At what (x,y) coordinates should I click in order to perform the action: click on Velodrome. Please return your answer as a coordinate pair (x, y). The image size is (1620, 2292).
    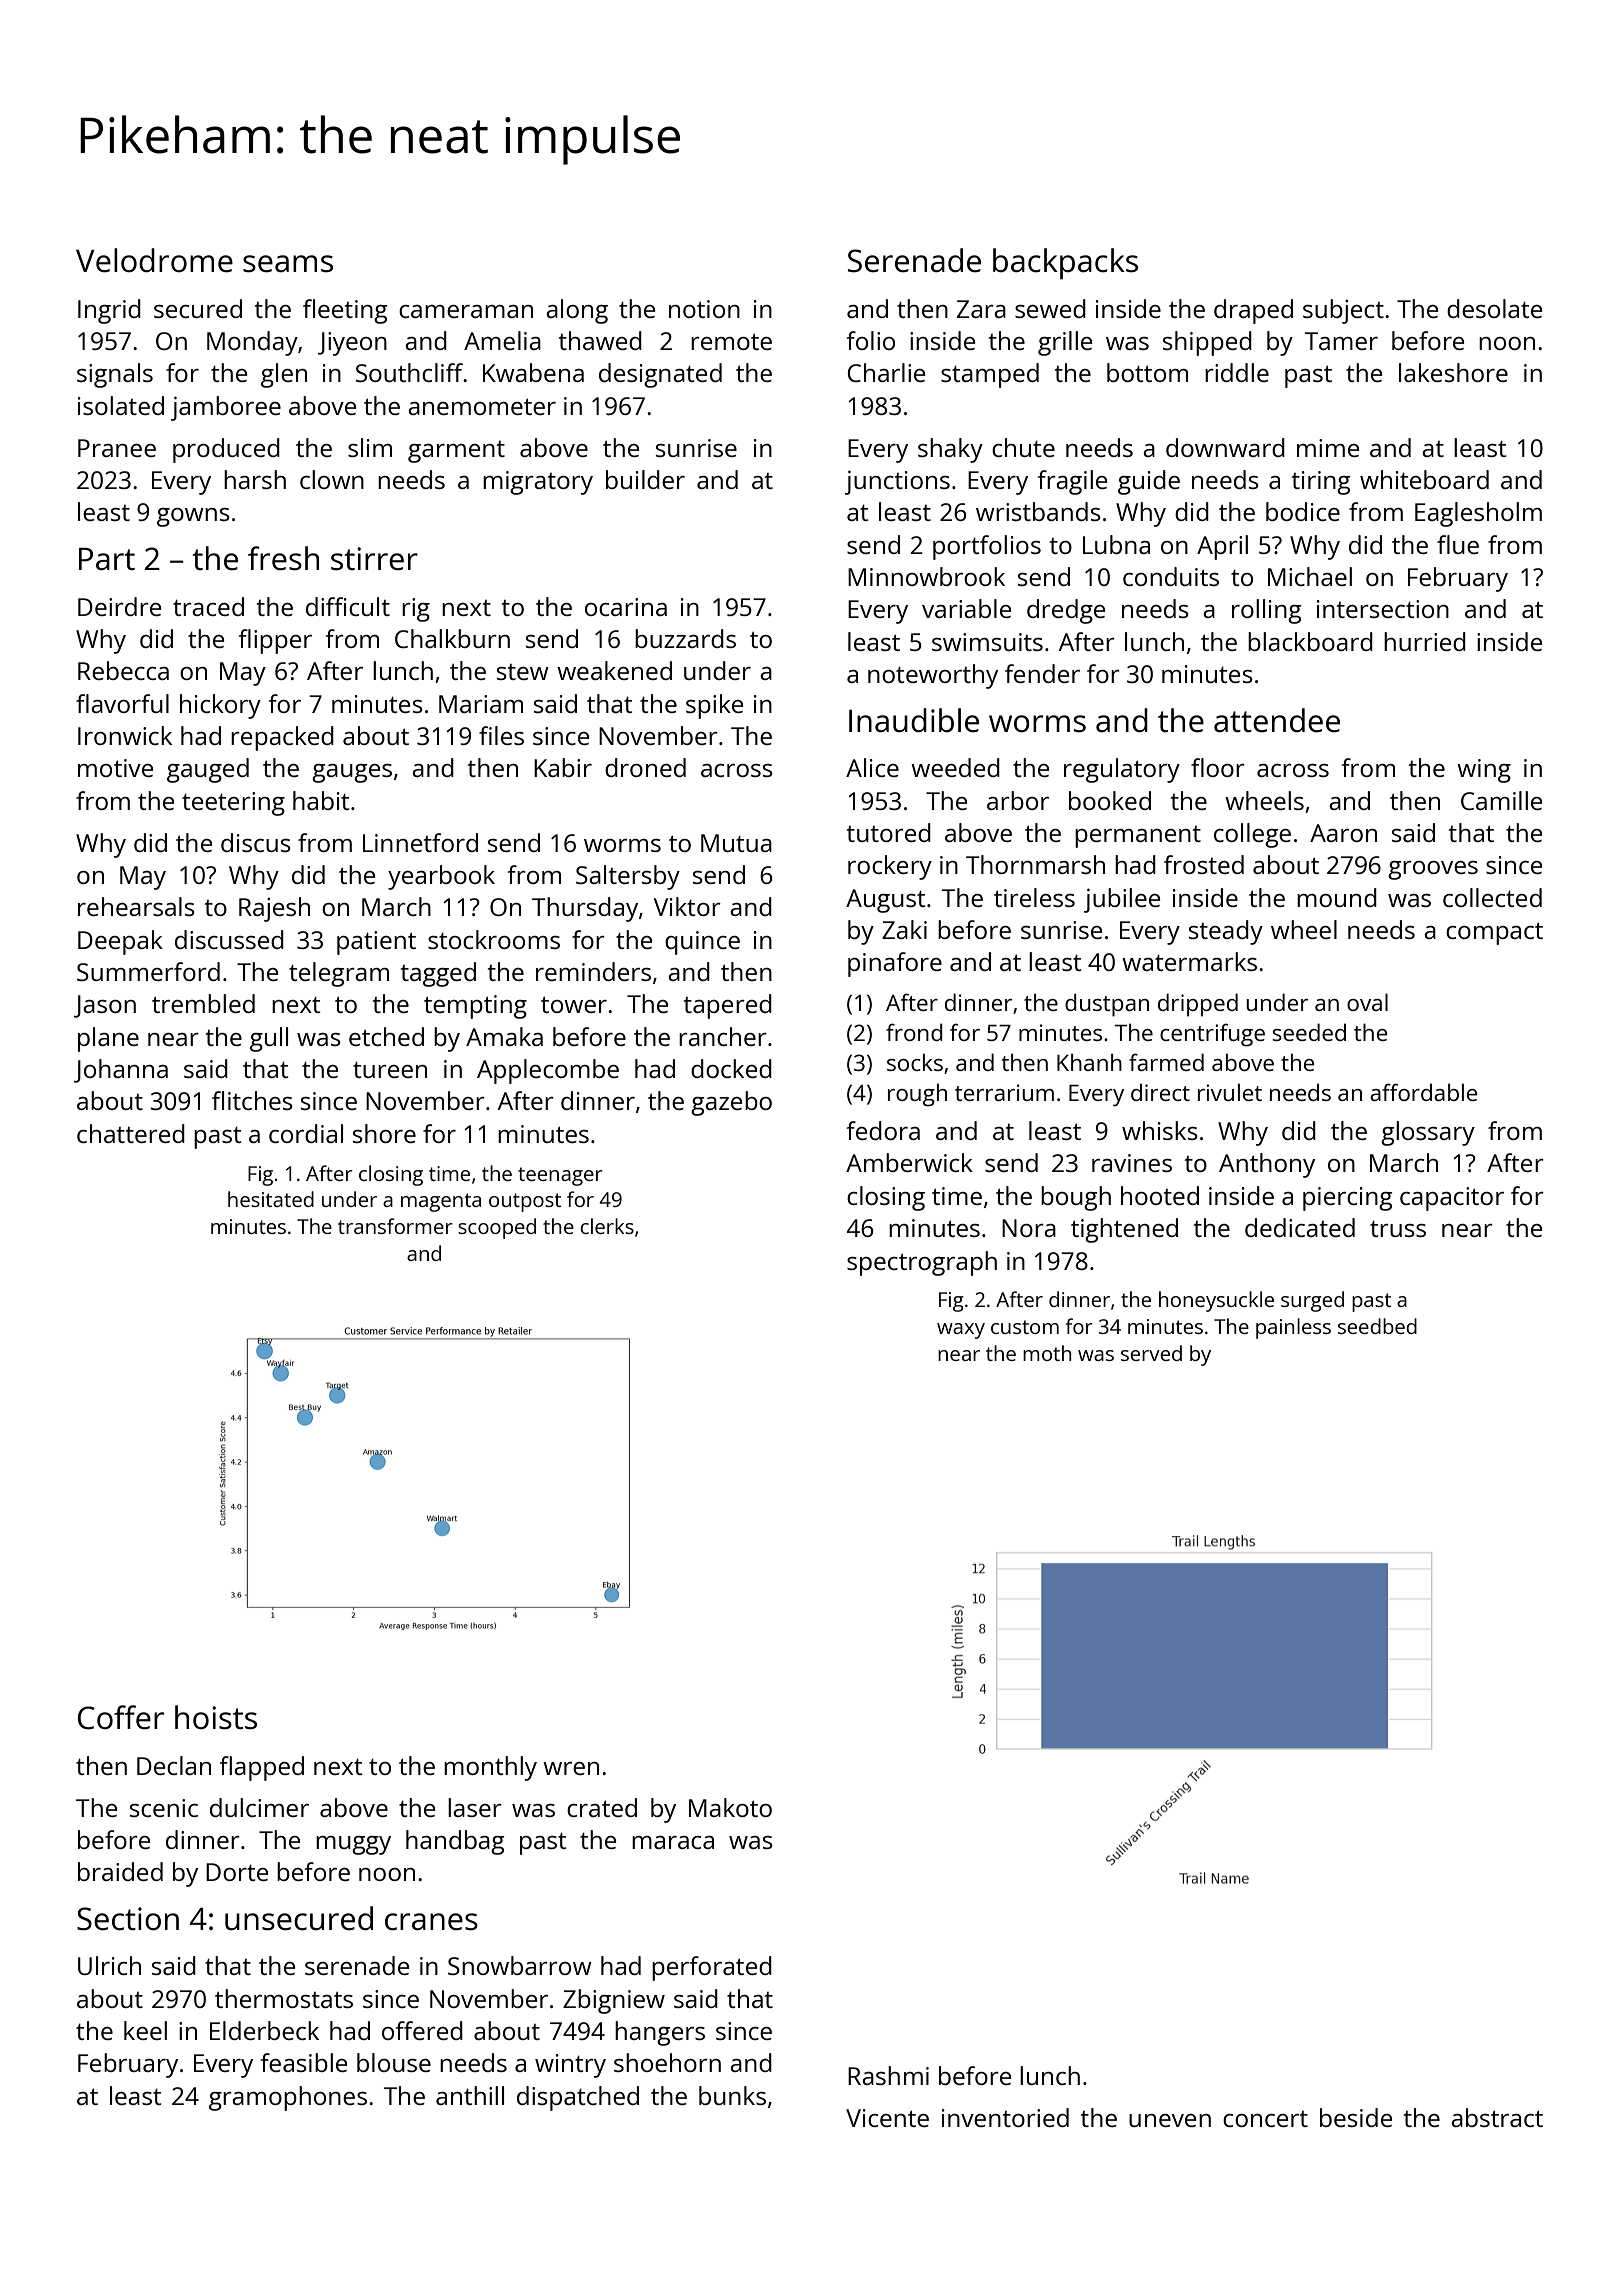
    Looking at the image, I should click on (154, 260).
